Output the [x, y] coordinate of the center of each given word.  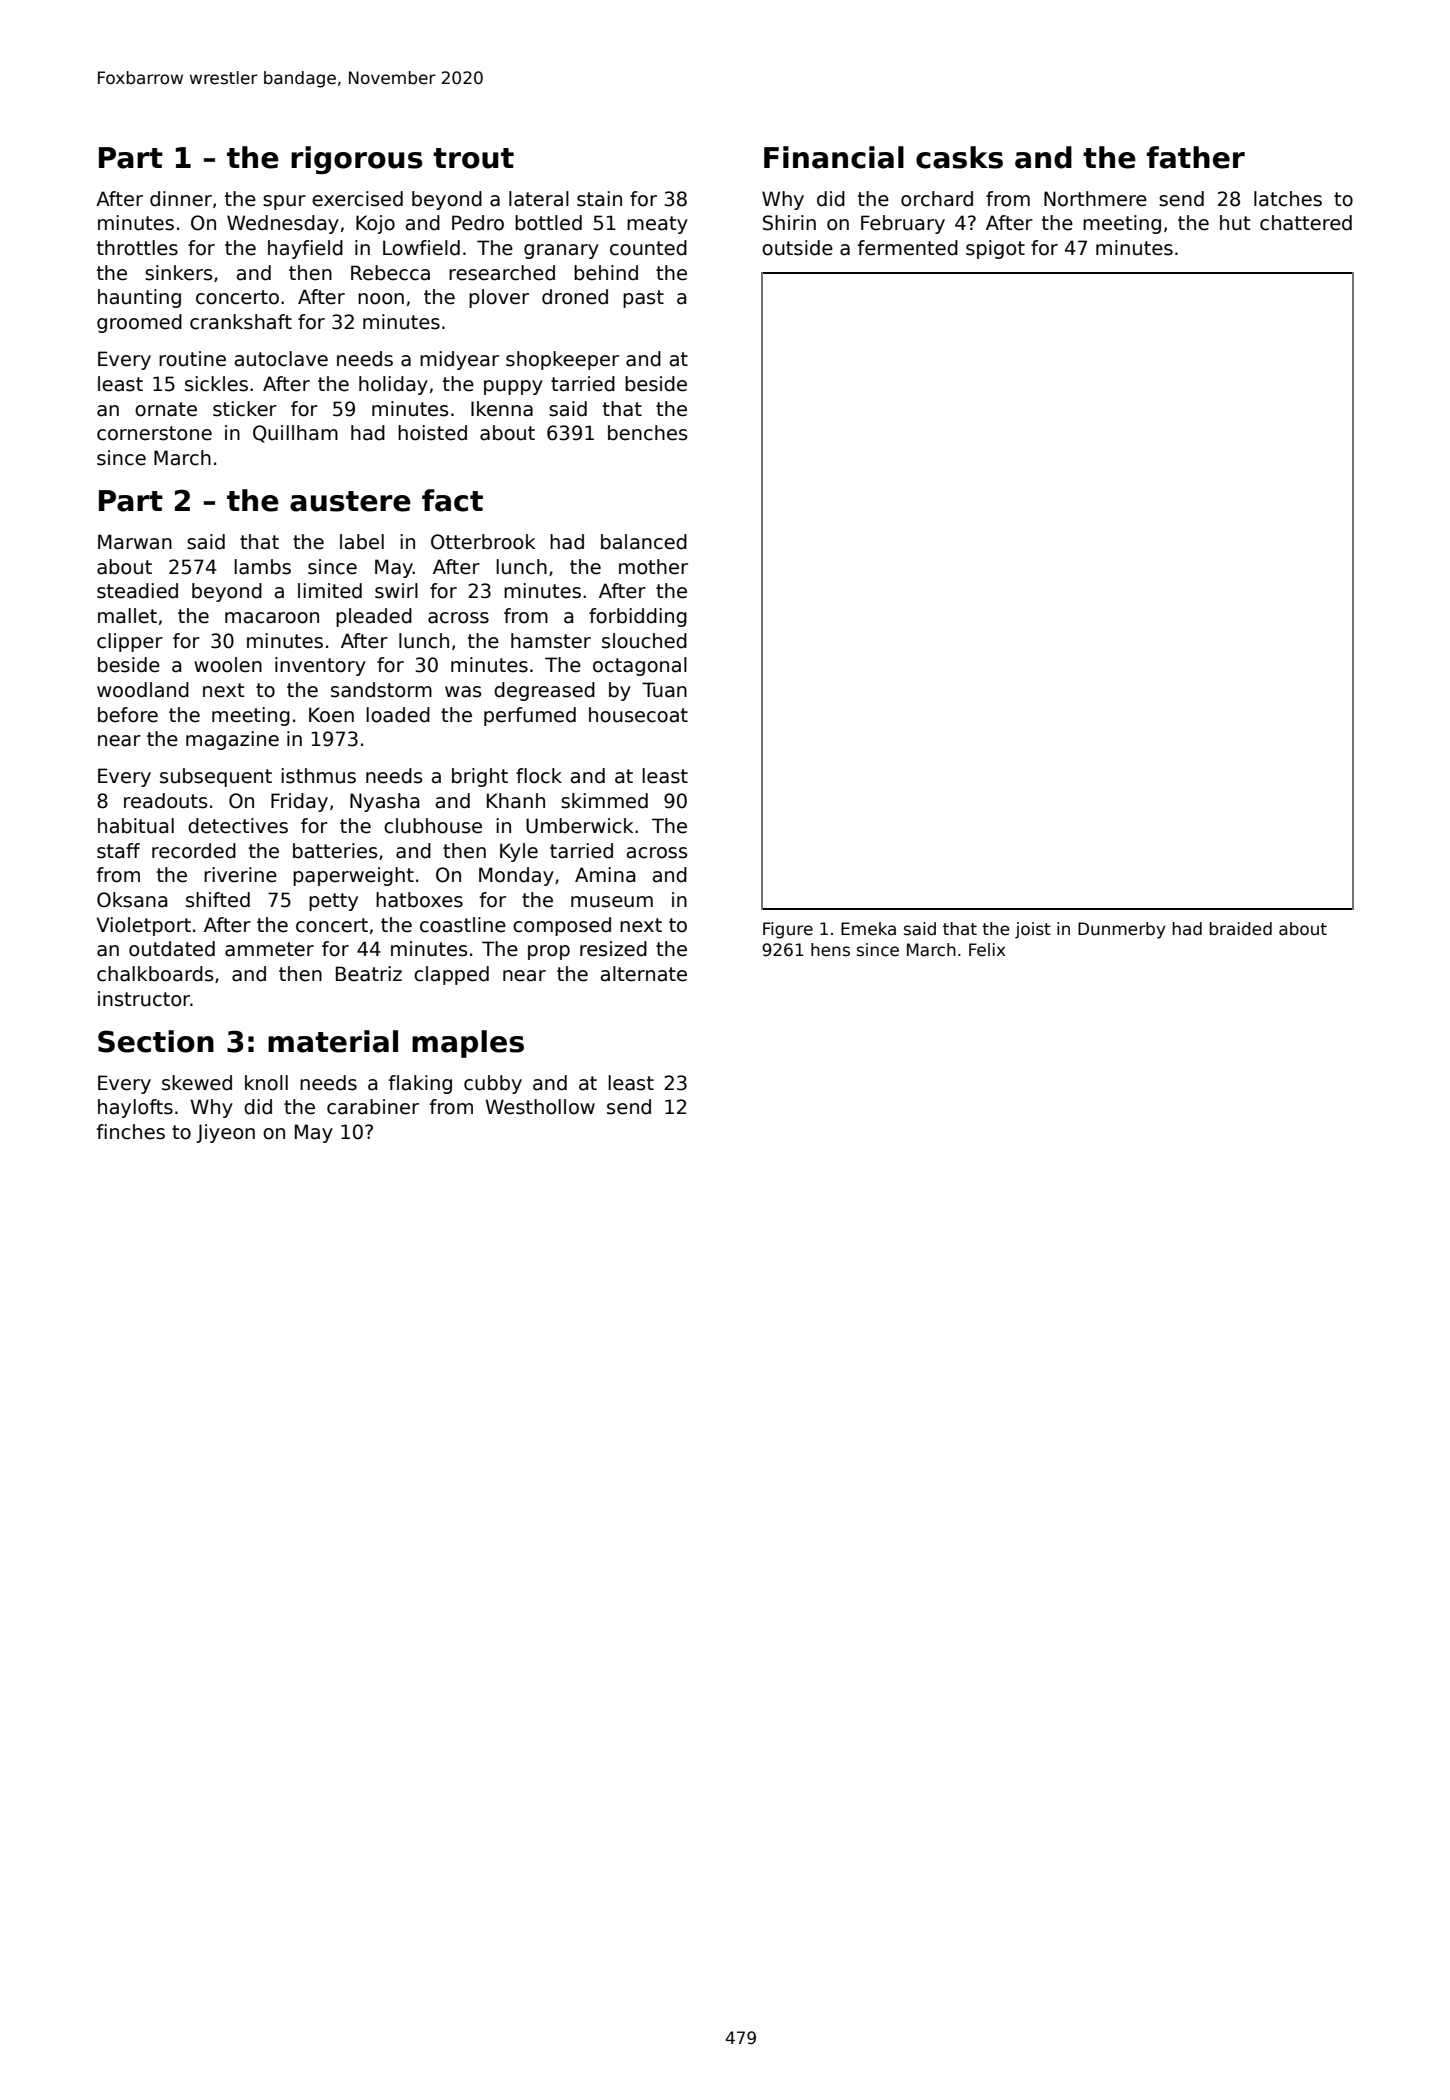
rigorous [357, 160]
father [1196, 157]
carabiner [373, 1107]
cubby [493, 1084]
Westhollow [540, 1107]
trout [473, 158]
